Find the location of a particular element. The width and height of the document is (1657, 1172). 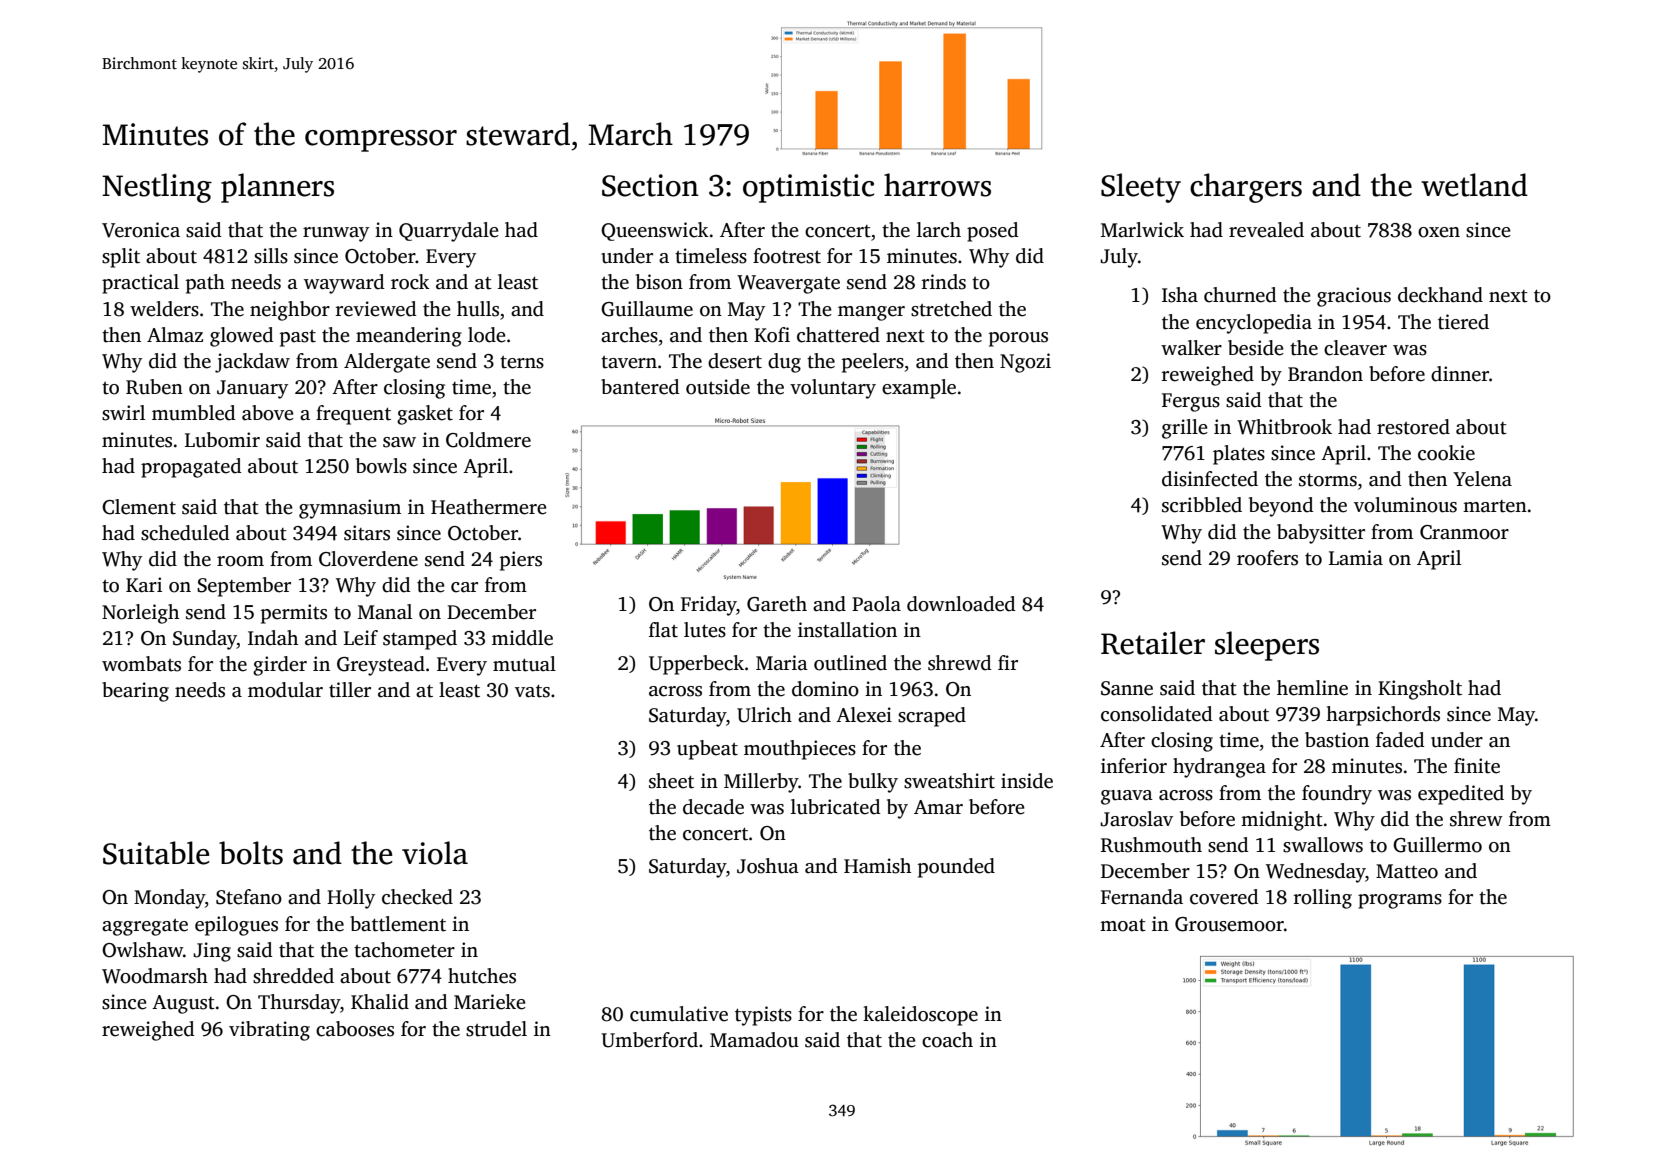

scheduled is located at coordinates (185, 533).
